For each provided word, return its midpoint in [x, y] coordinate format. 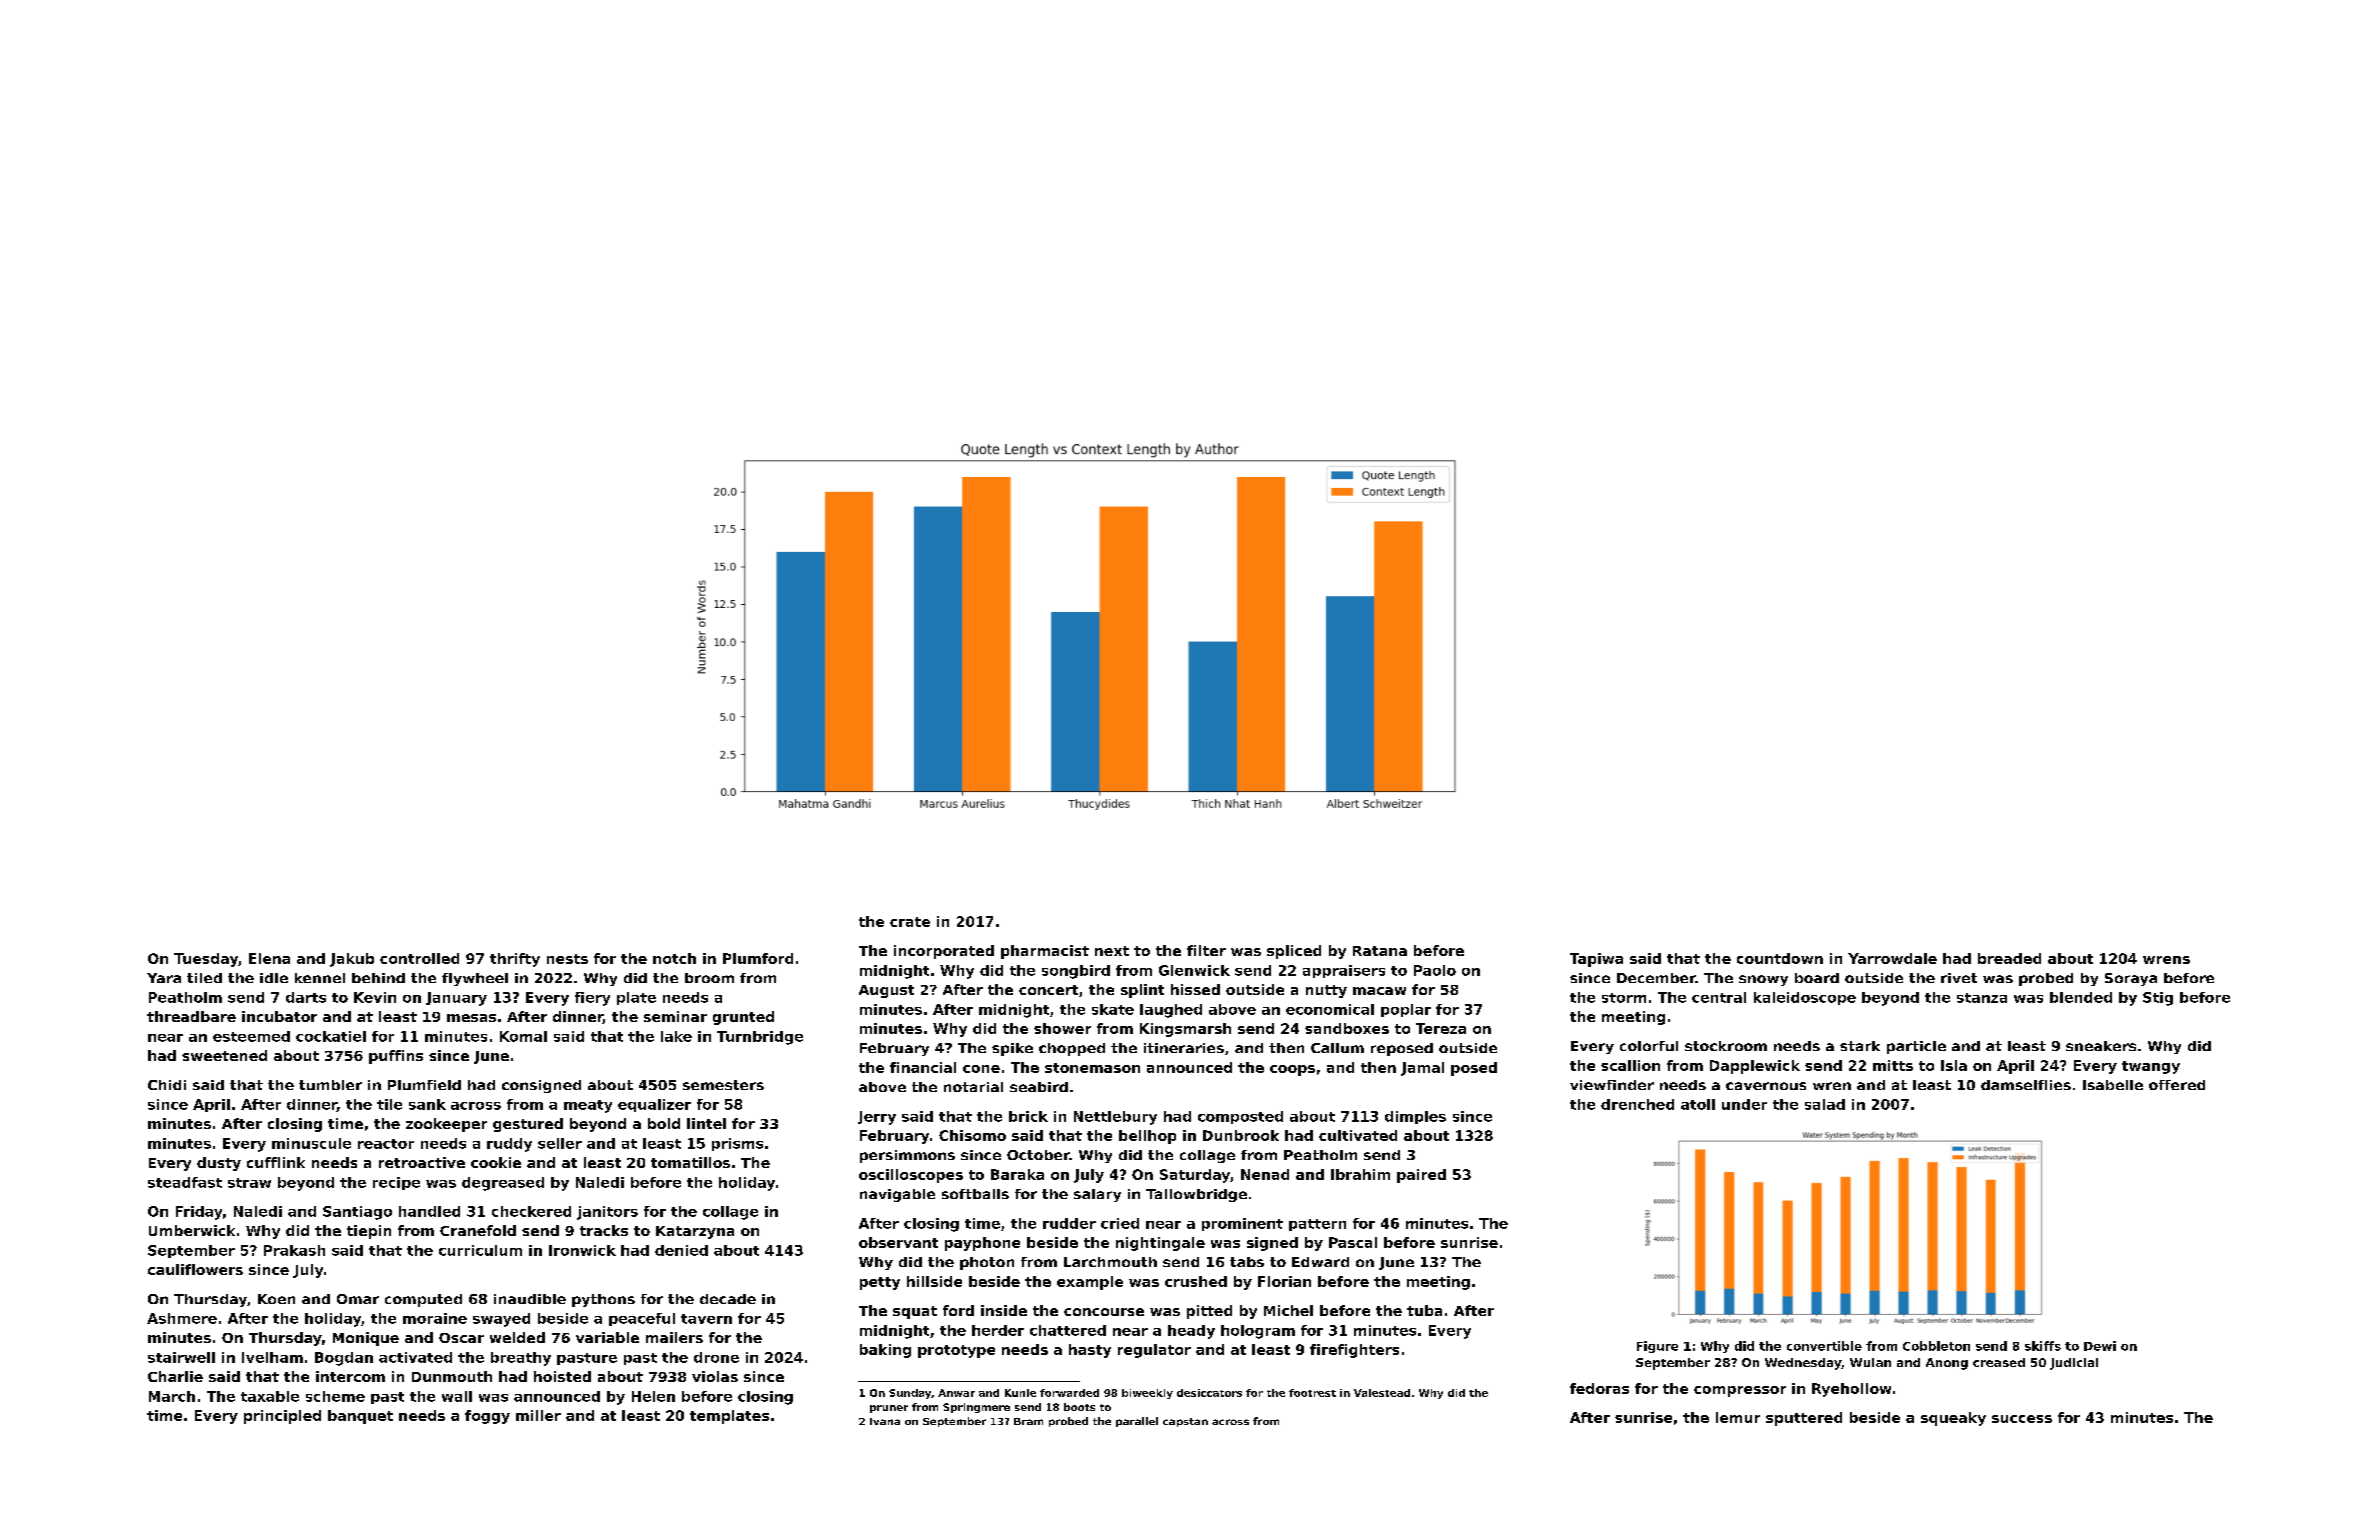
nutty [1326, 991]
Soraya [2131, 979]
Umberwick [192, 1230]
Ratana [1380, 951]
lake [676, 1036]
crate [910, 922]
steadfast [185, 1182]
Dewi [2100, 1346]
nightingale [1160, 1244]
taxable [270, 1396]
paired [1421, 1176]
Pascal [1353, 1242]
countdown [1780, 958]
